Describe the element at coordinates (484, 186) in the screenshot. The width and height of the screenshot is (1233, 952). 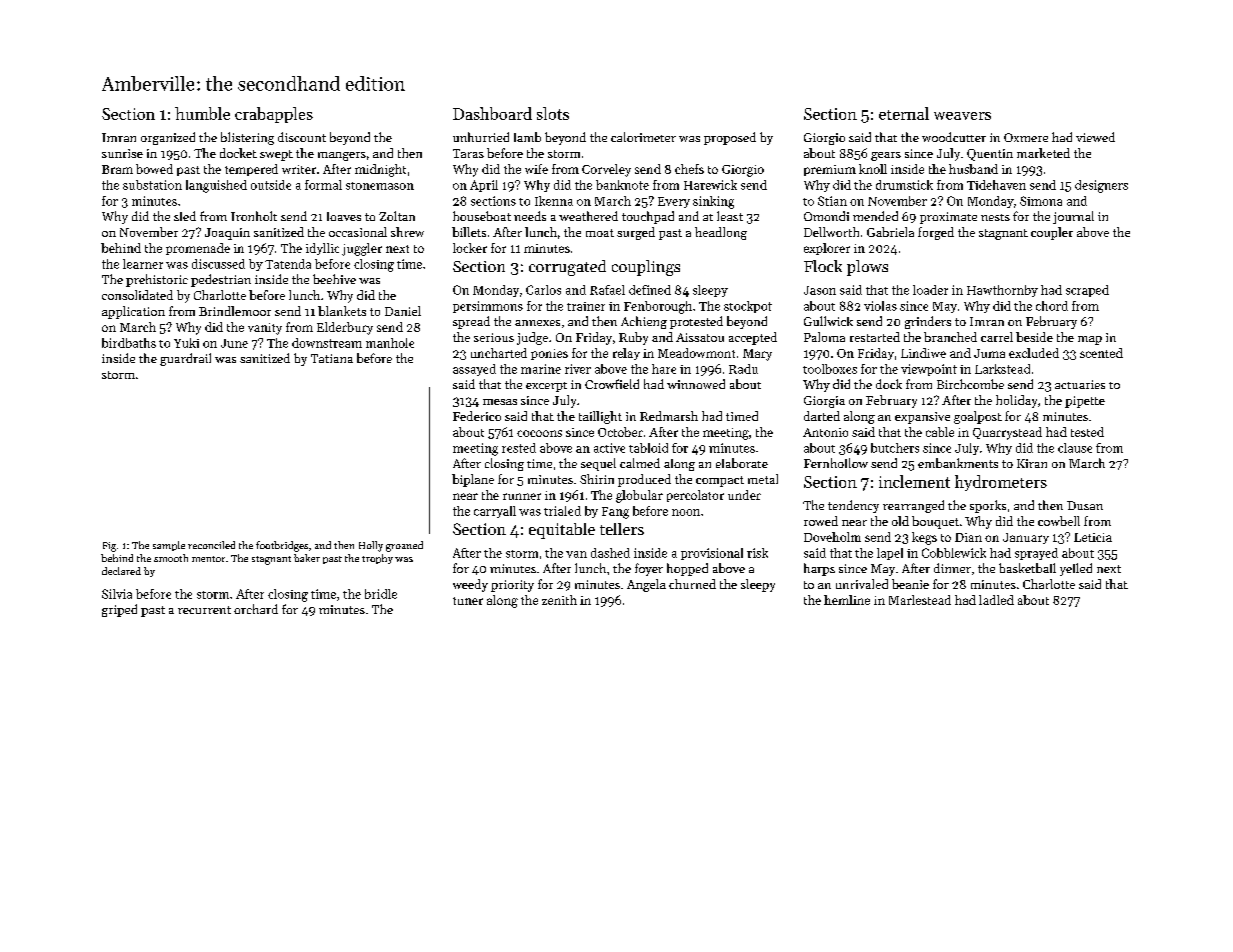
I see `April` at that location.
